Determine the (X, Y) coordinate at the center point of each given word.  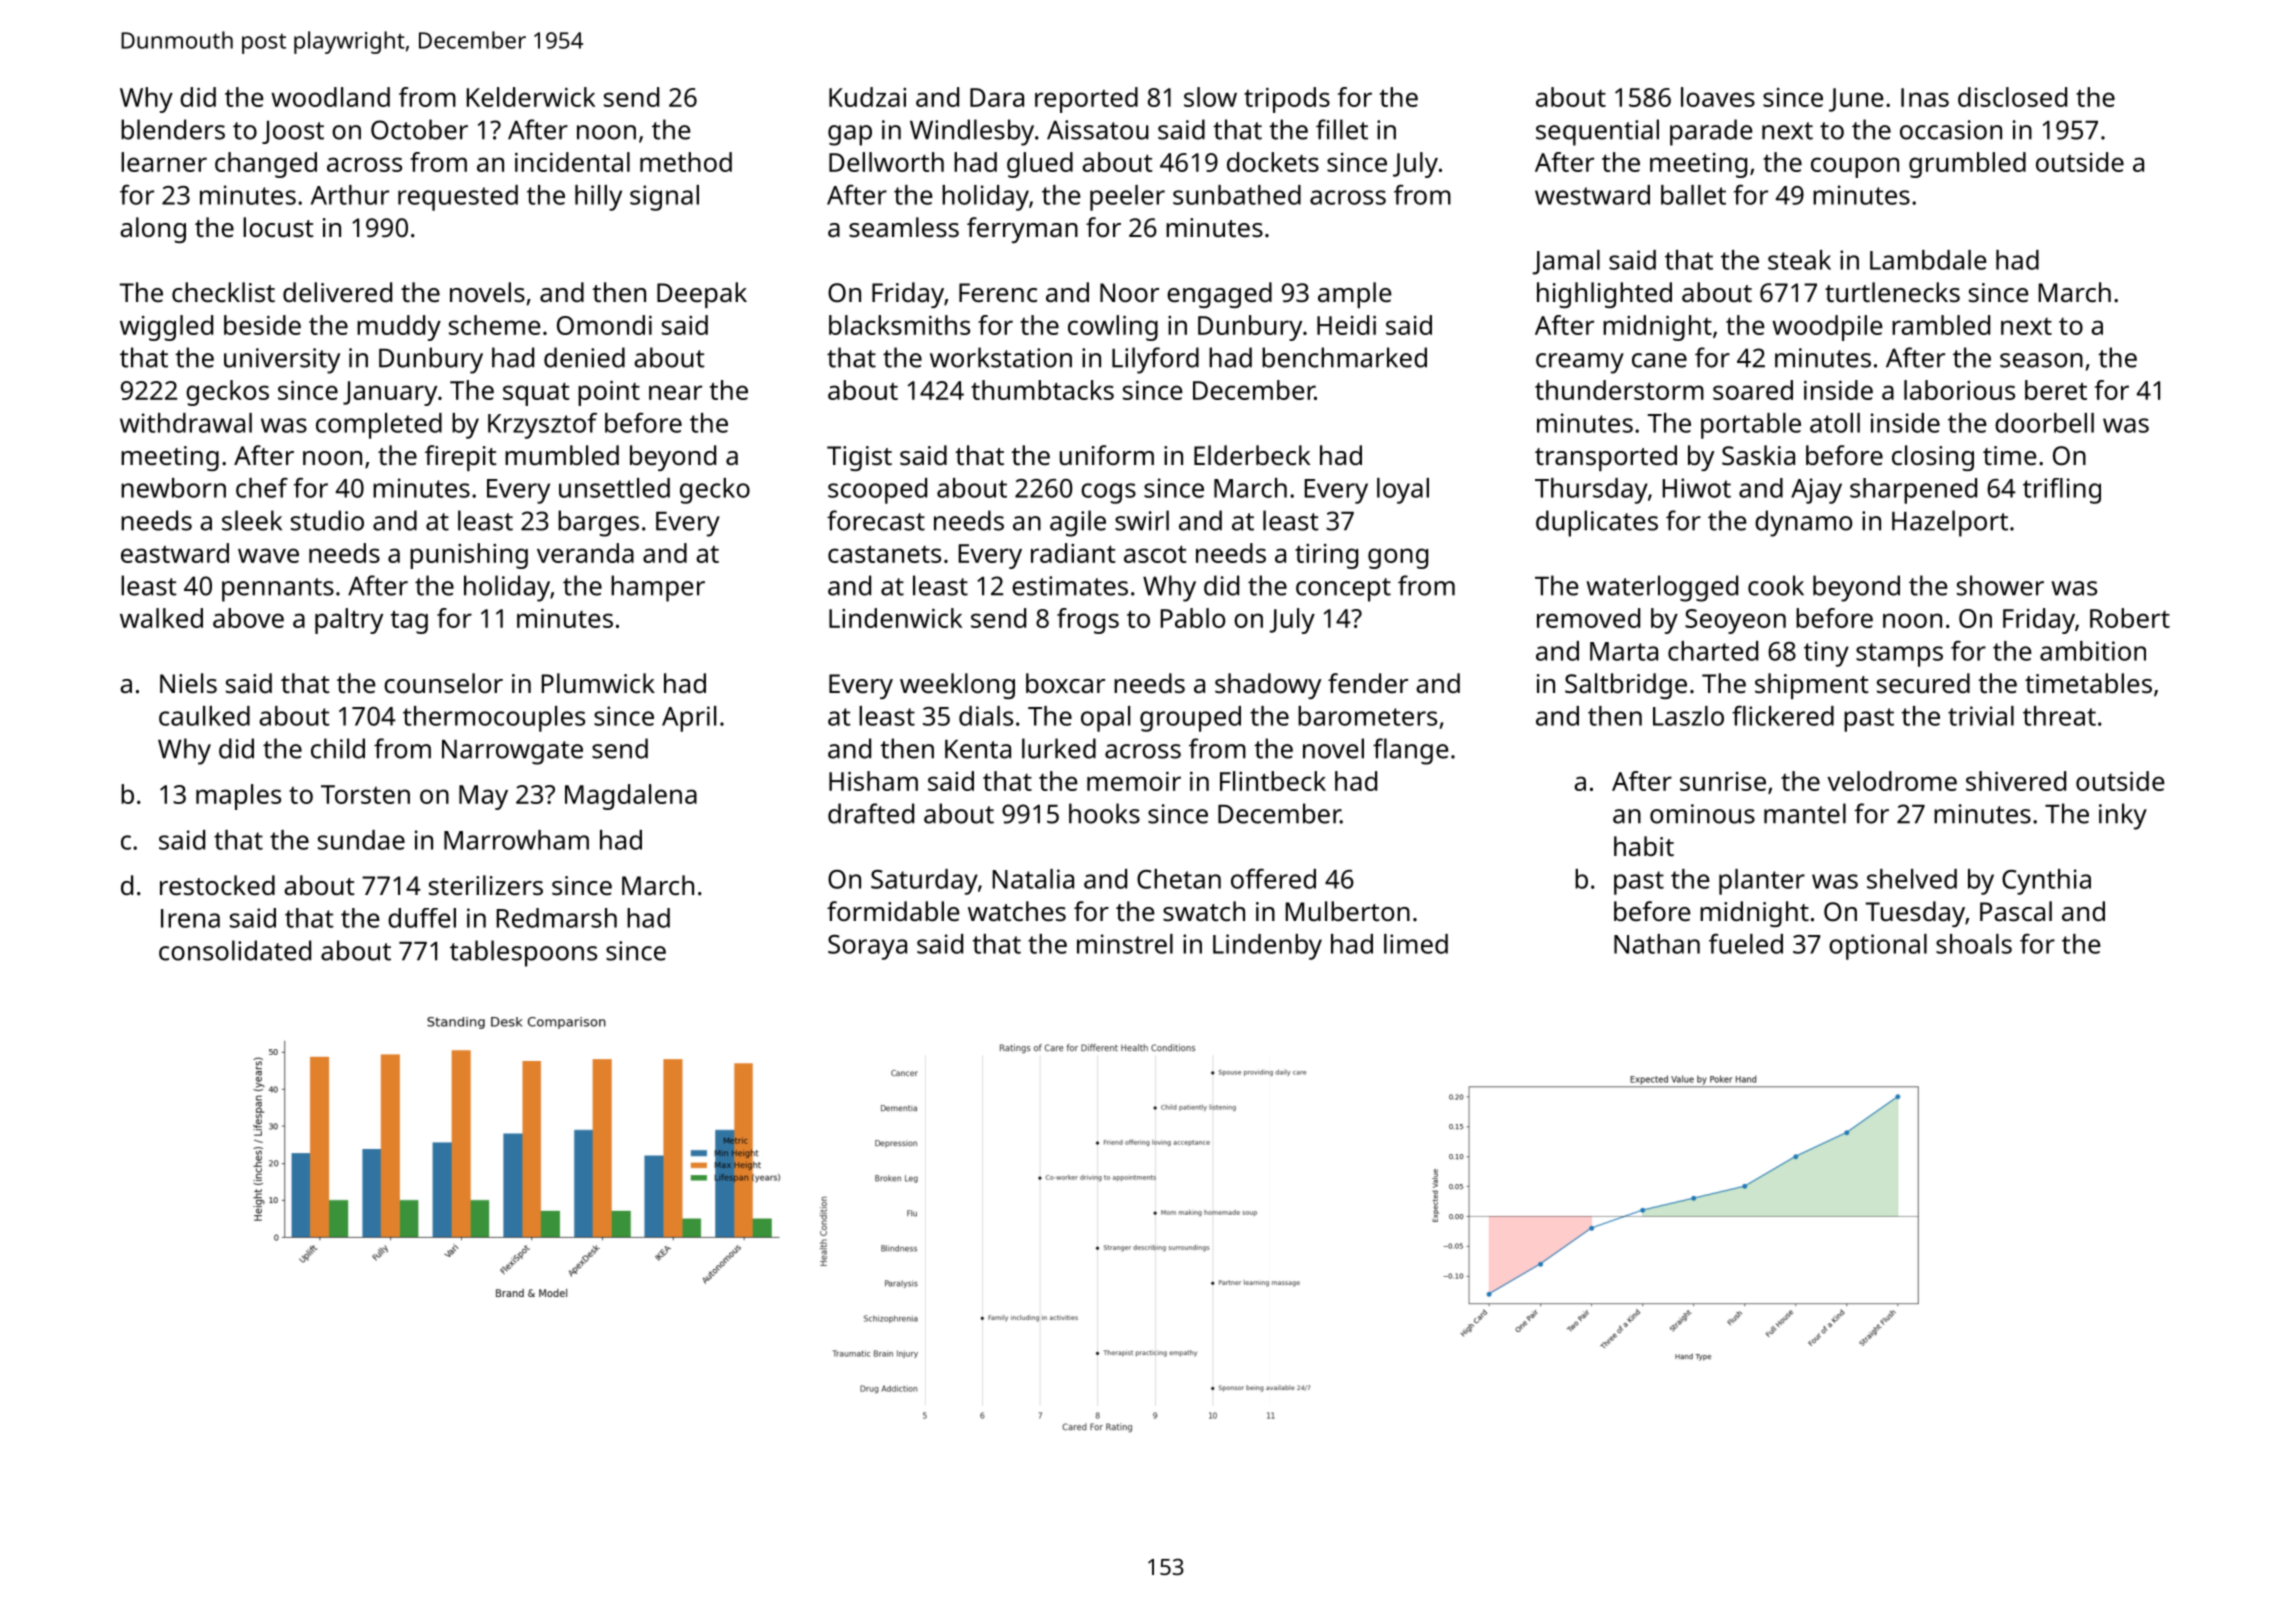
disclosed (2012, 97)
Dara (997, 97)
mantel (1805, 813)
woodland (330, 97)
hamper (658, 588)
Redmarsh (557, 918)
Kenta (978, 749)
